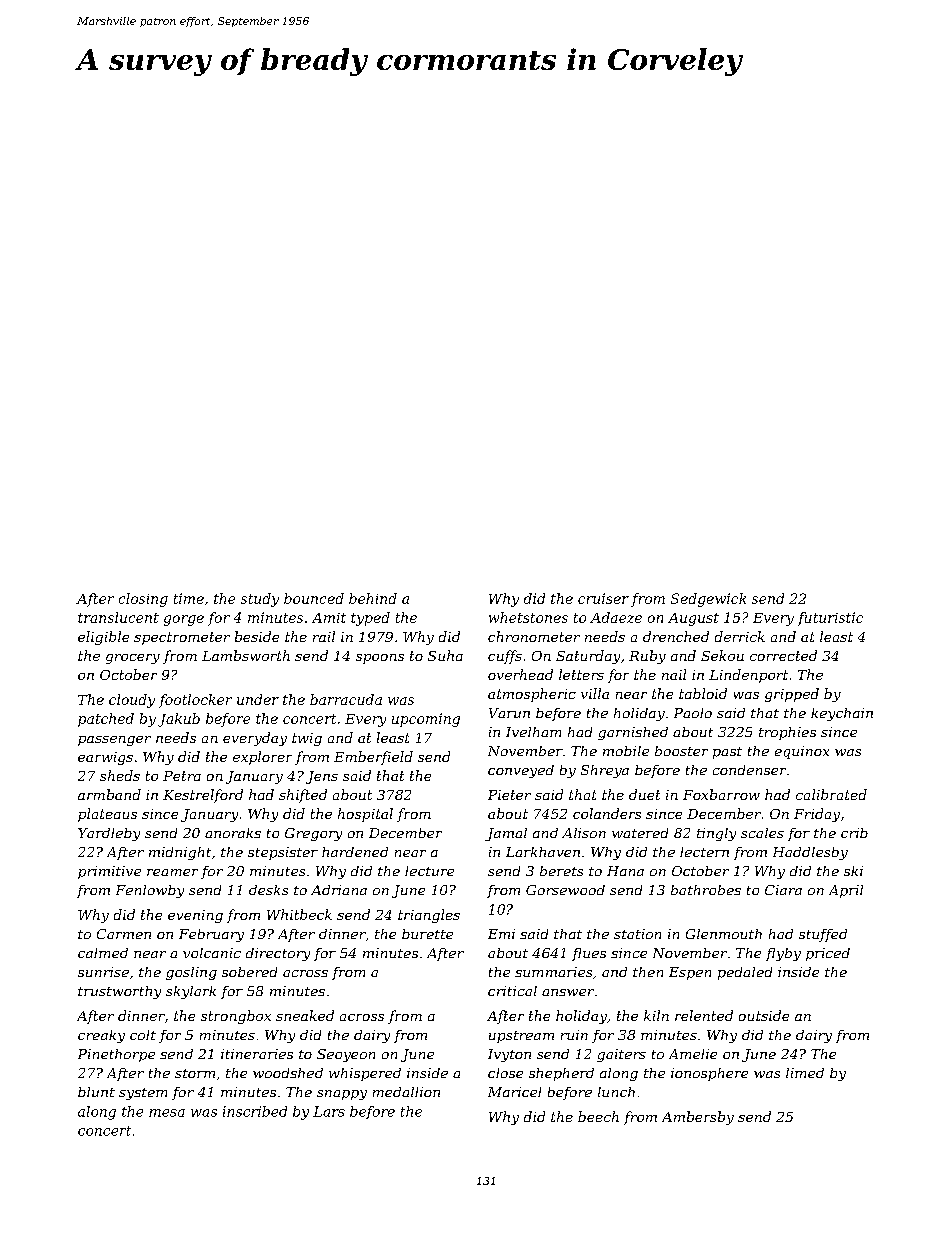  What do you see at coordinates (246, 655) in the image?
I see `Lambsworth` at bounding box center [246, 655].
